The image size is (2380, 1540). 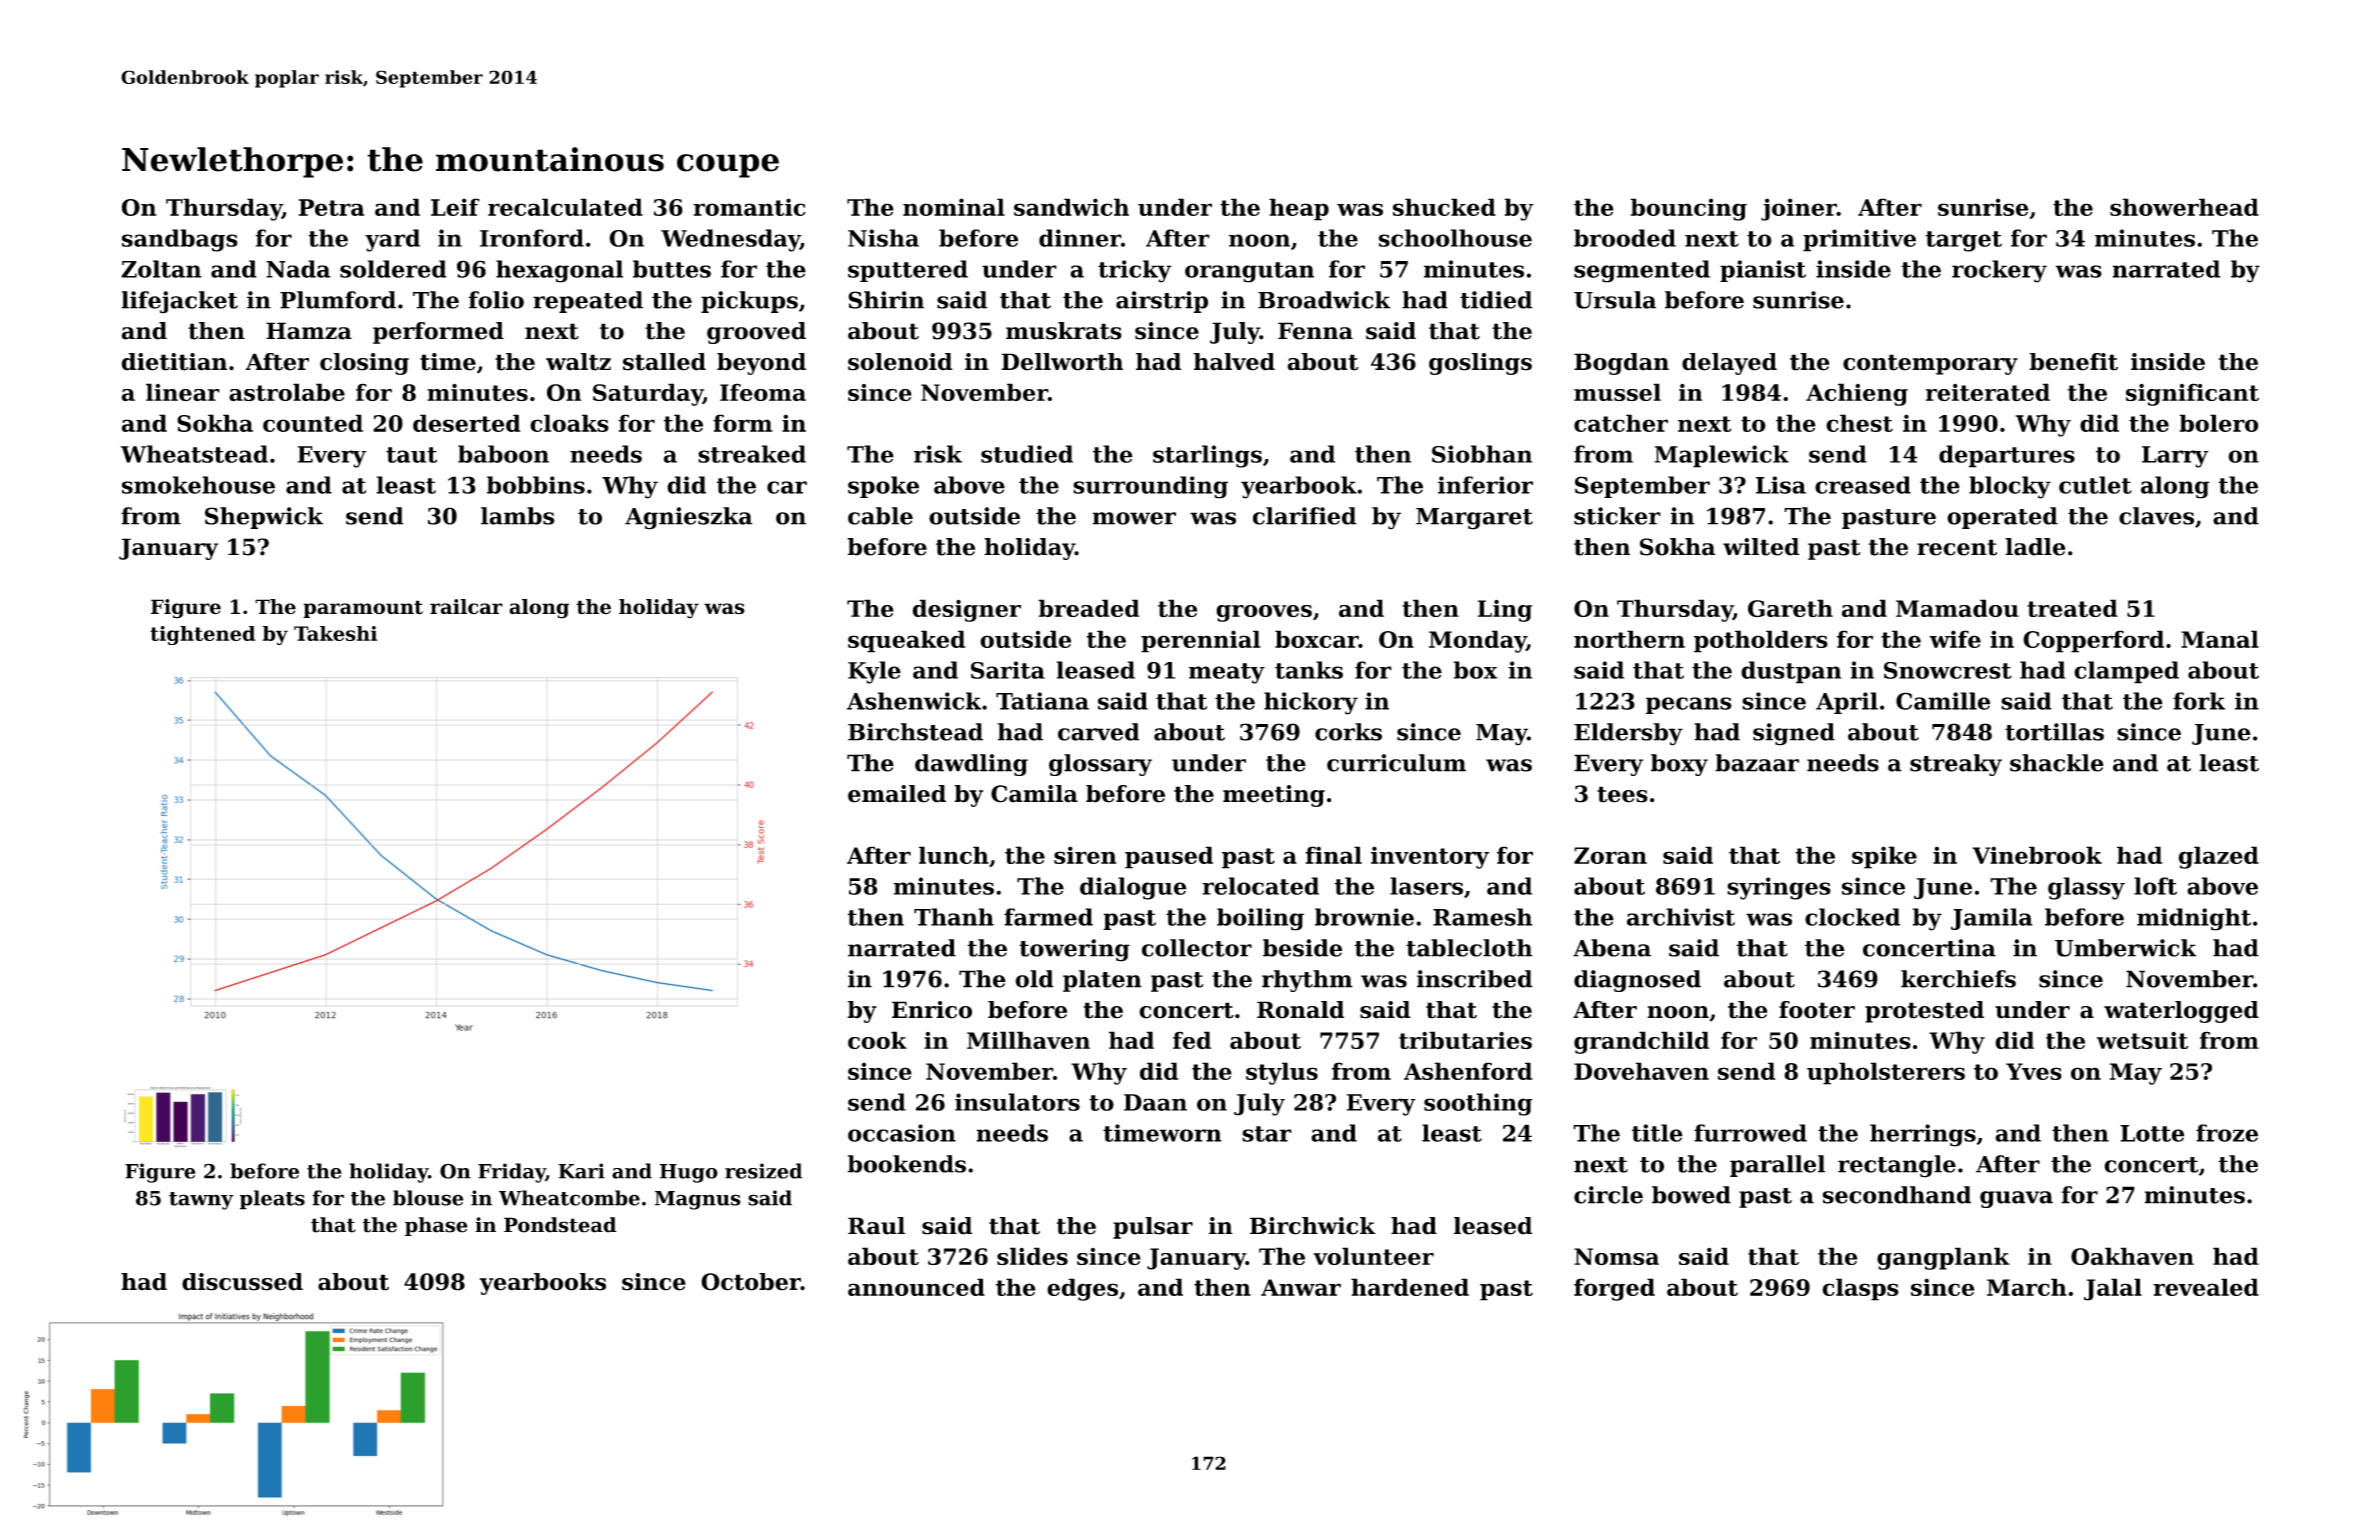 What do you see at coordinates (436, 1226) in the document?
I see `phase` at bounding box center [436, 1226].
